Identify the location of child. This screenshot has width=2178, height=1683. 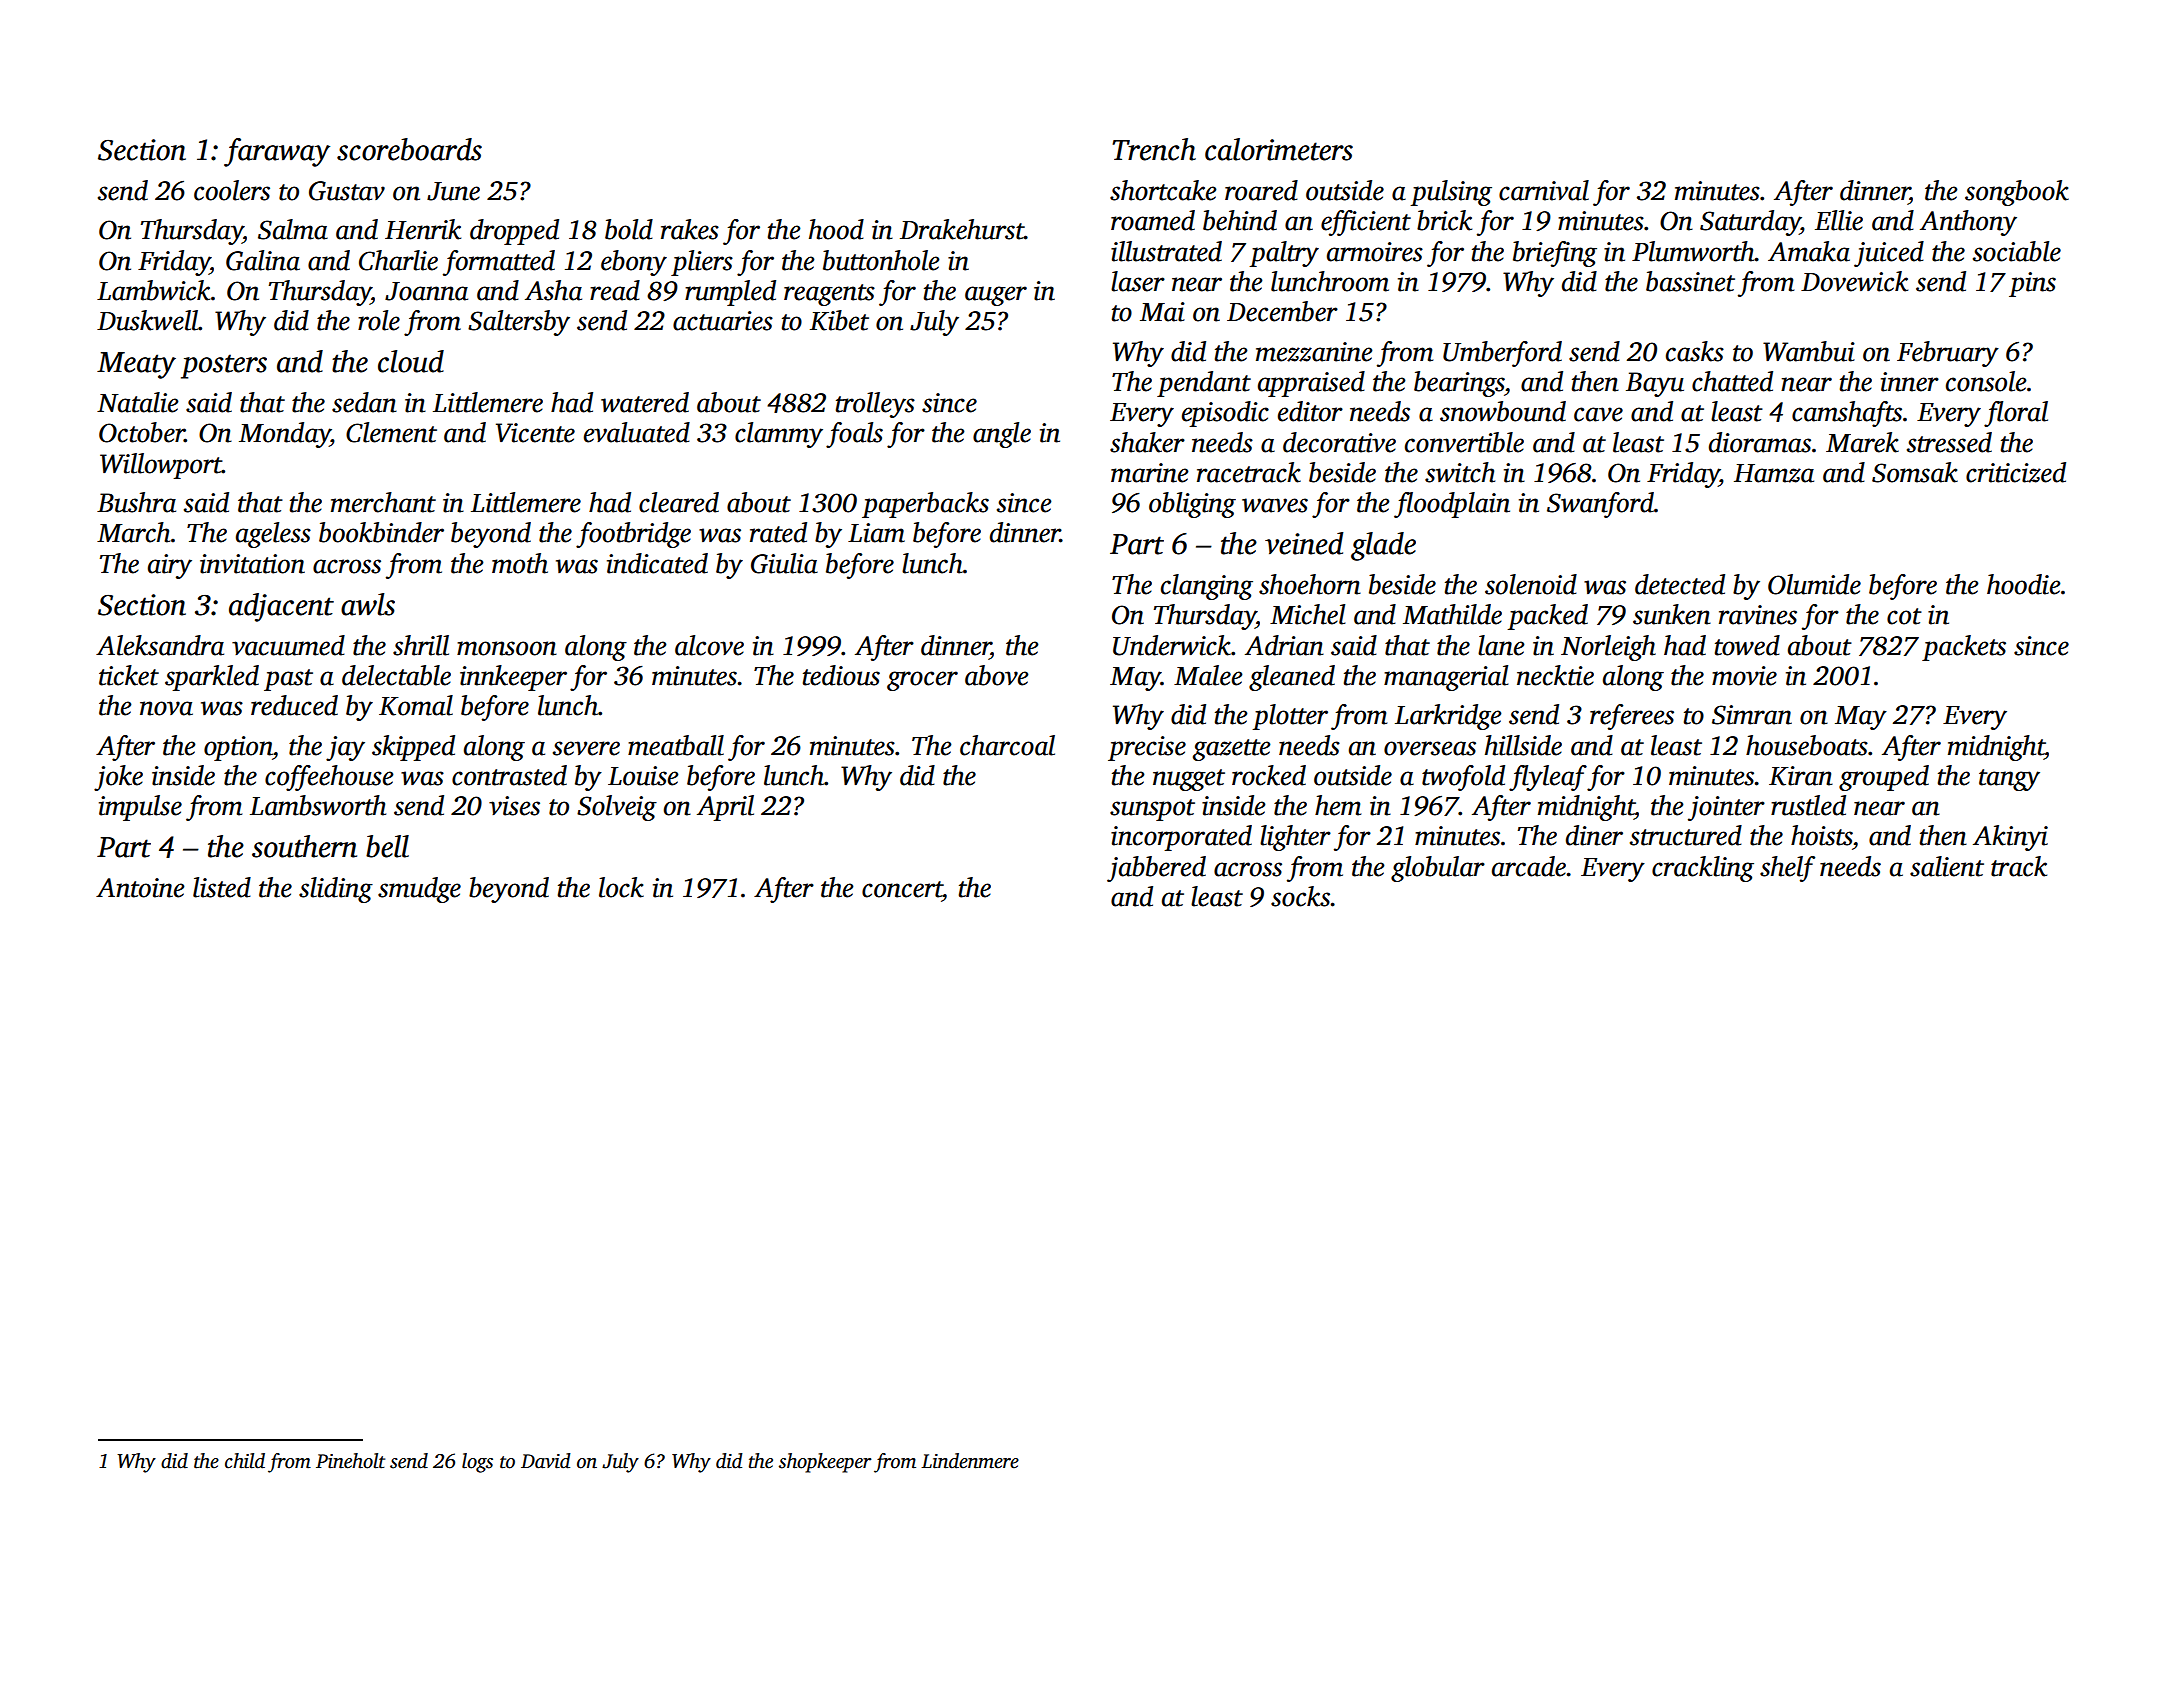
(245, 1461).
